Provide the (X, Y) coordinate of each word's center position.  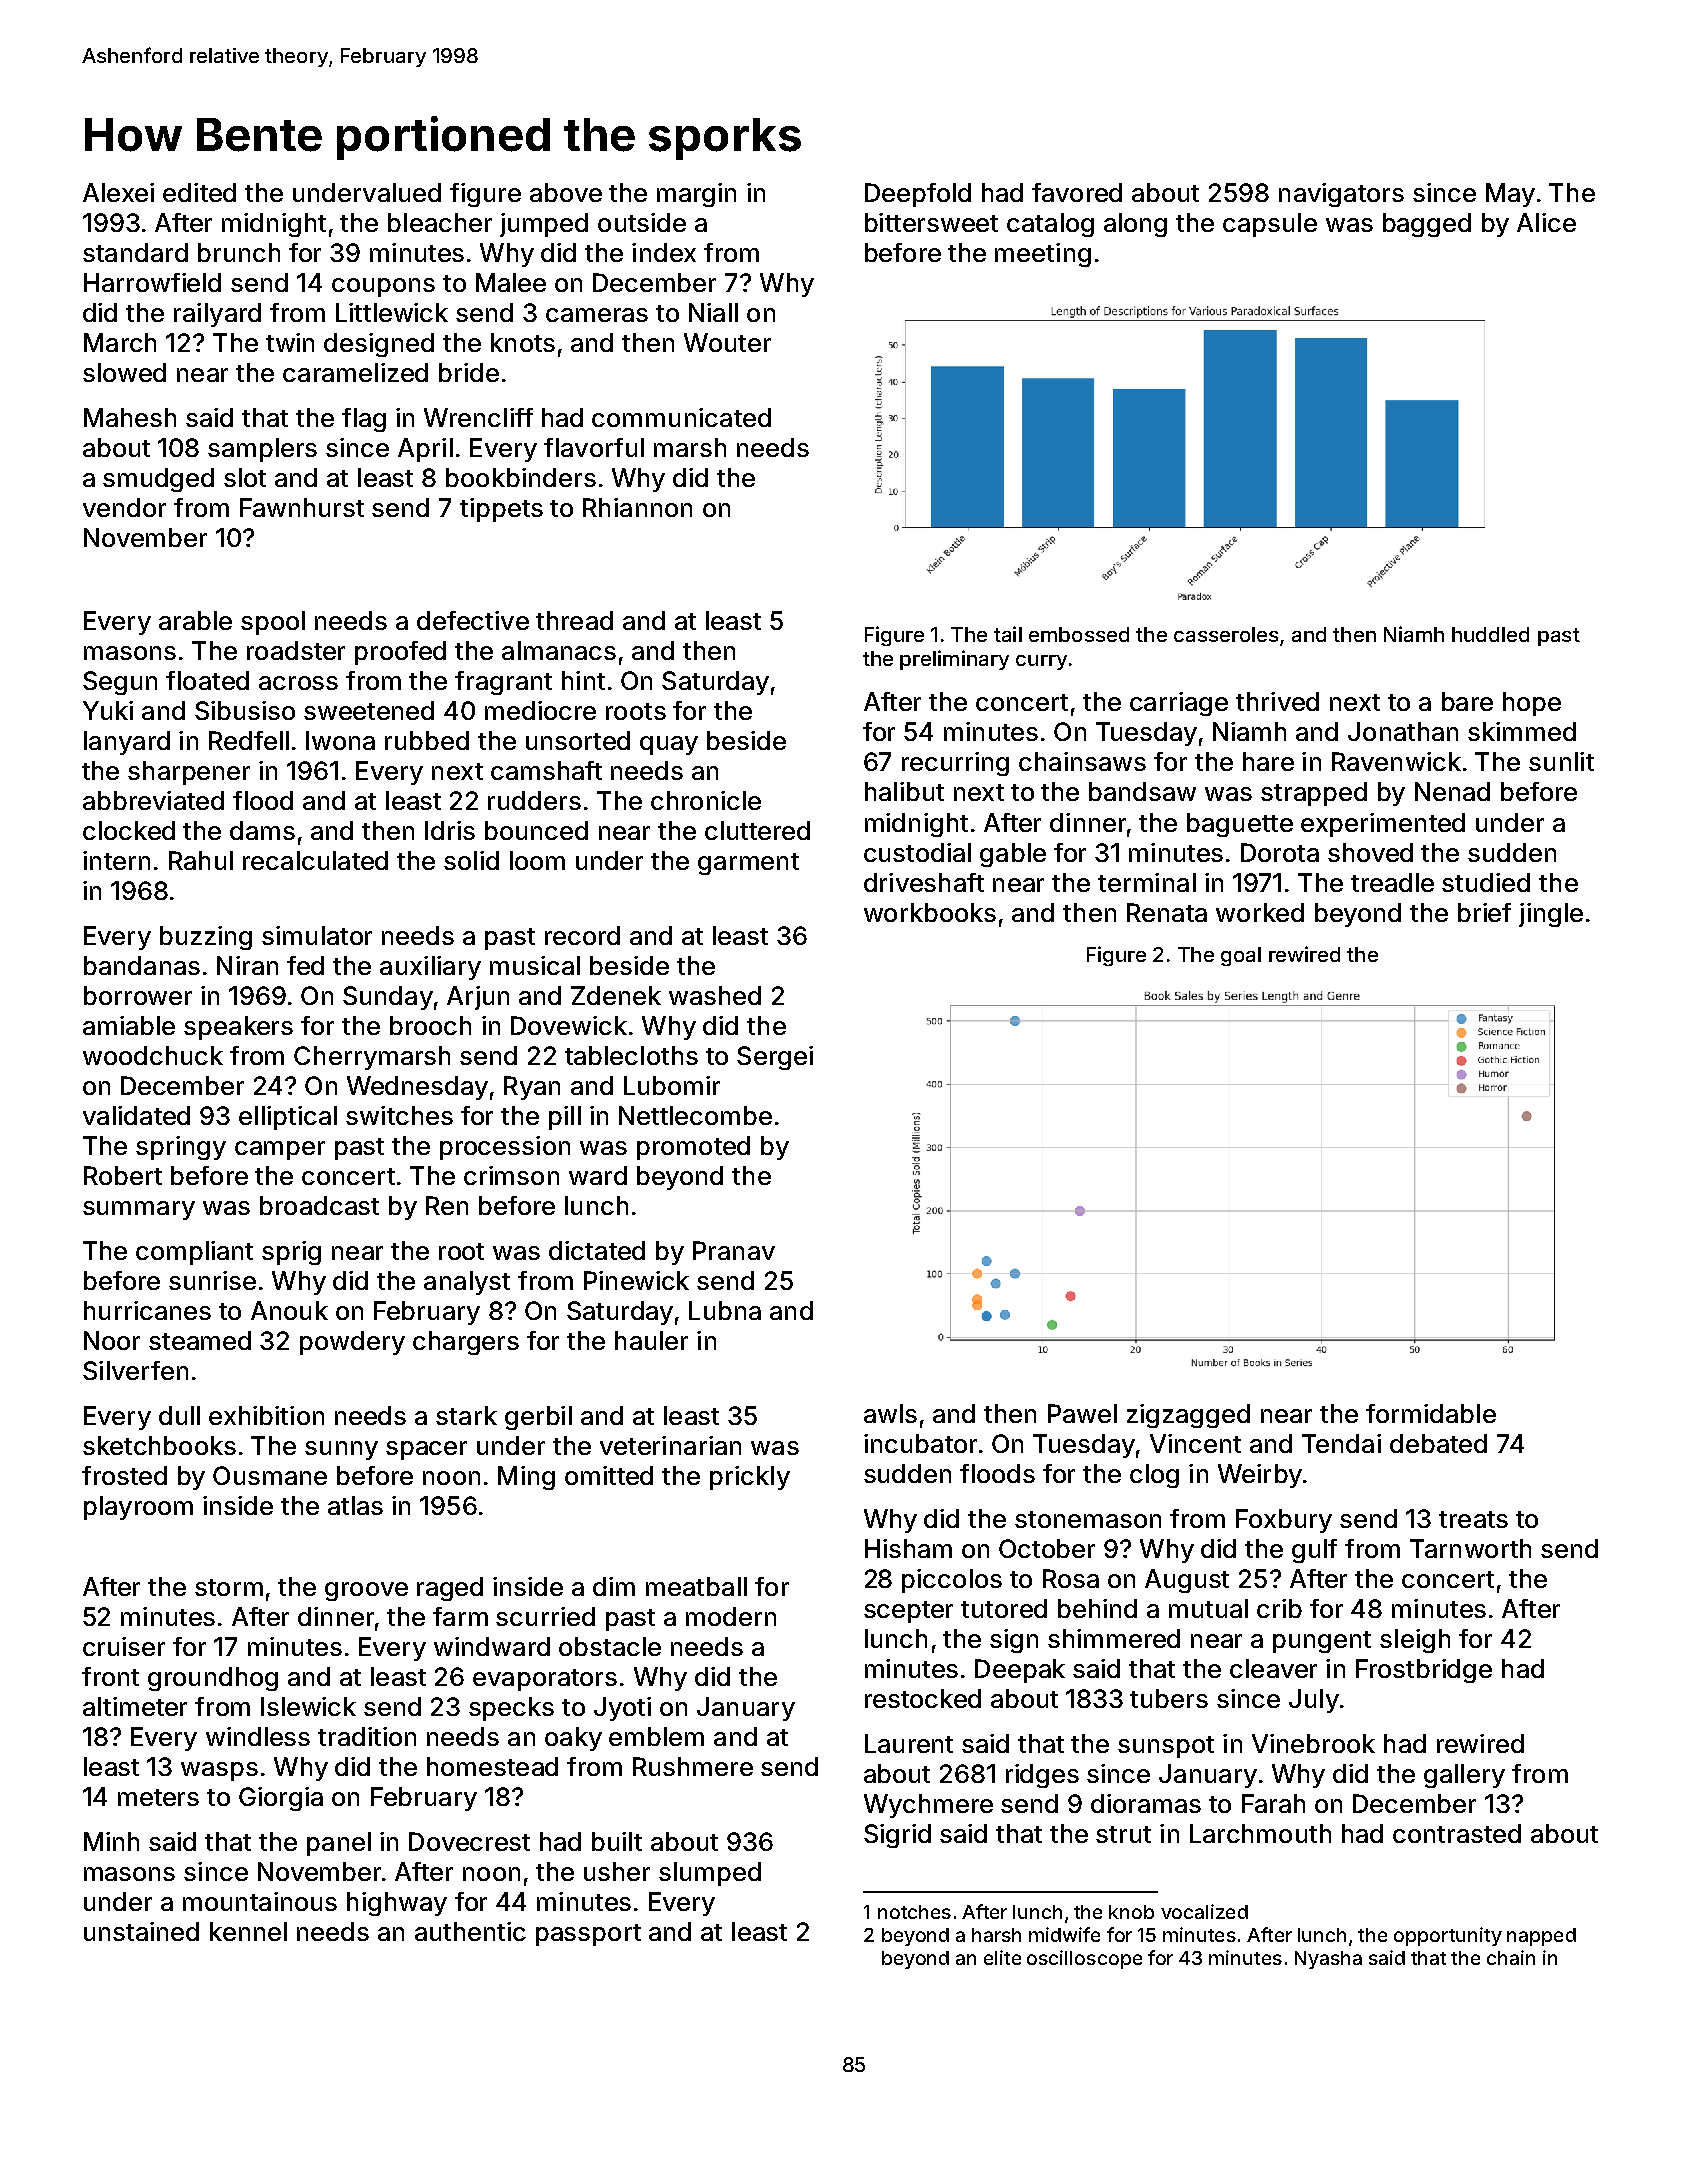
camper (280, 1150)
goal (1241, 956)
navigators (1341, 195)
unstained (141, 1931)
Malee (511, 282)
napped (1541, 1937)
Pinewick (636, 1280)
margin (696, 195)
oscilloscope (1084, 1959)
